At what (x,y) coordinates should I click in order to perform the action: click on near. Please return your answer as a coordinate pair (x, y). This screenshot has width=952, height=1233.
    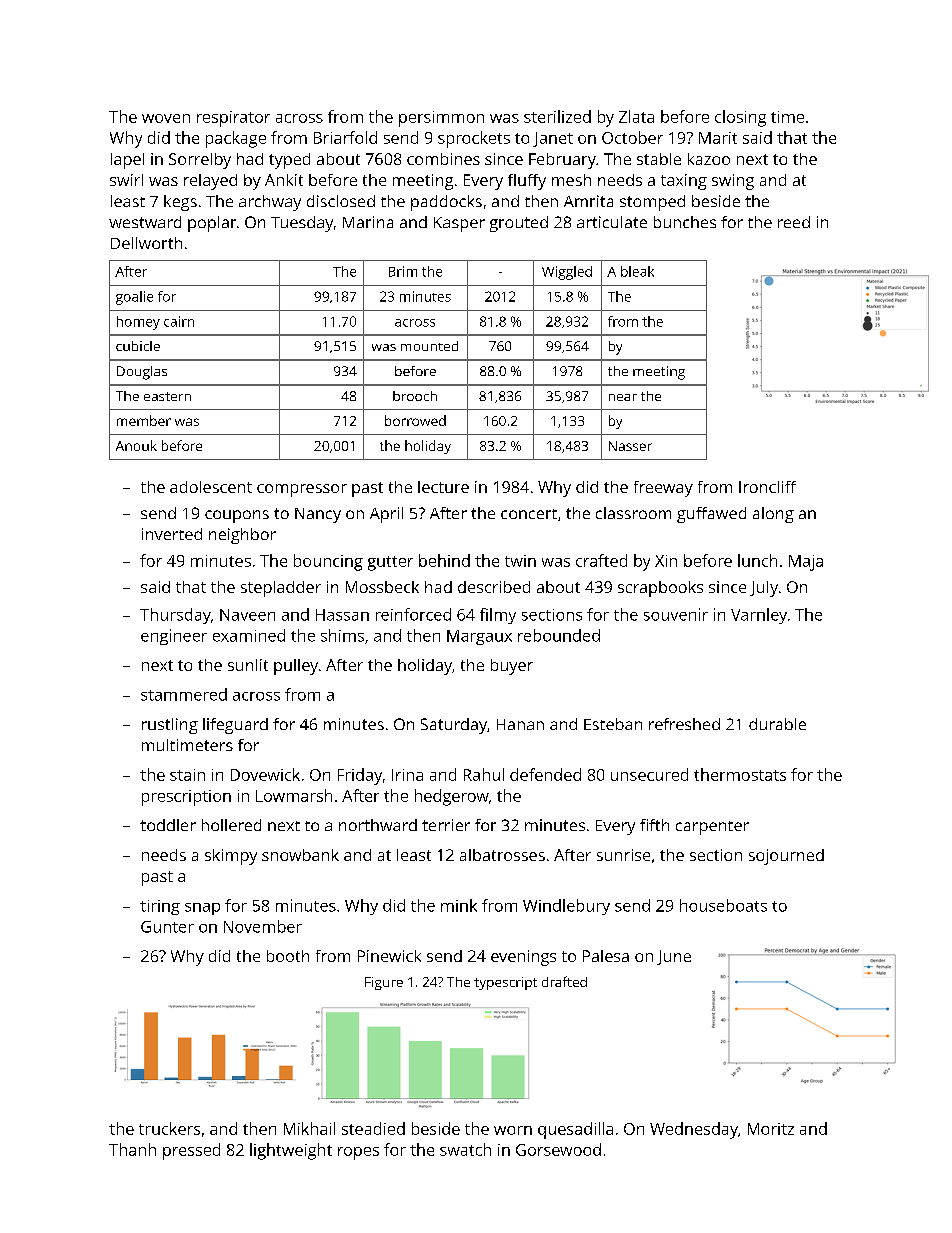
    Looking at the image, I should click on (623, 397).
